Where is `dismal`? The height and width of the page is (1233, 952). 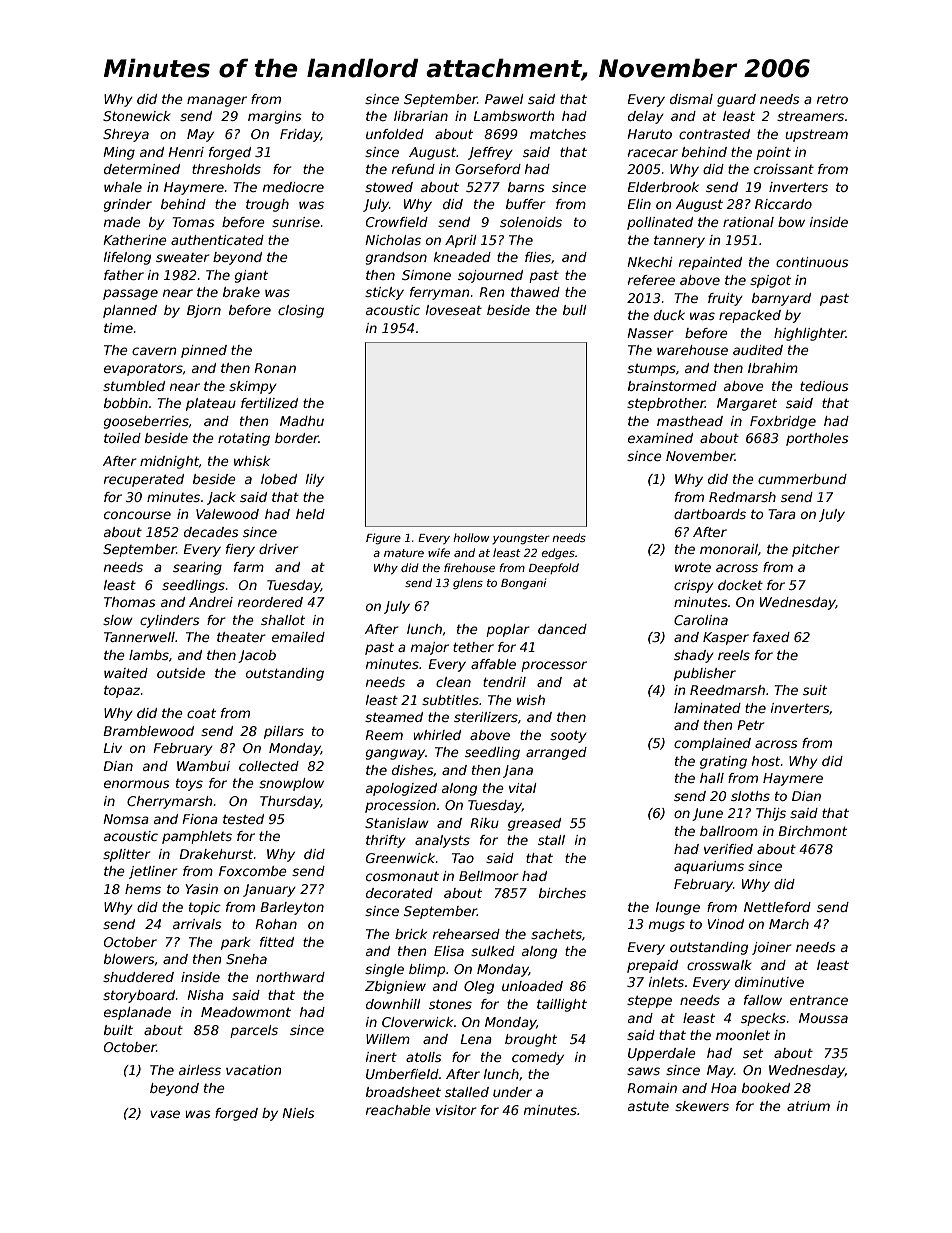
dismal is located at coordinates (691, 99).
